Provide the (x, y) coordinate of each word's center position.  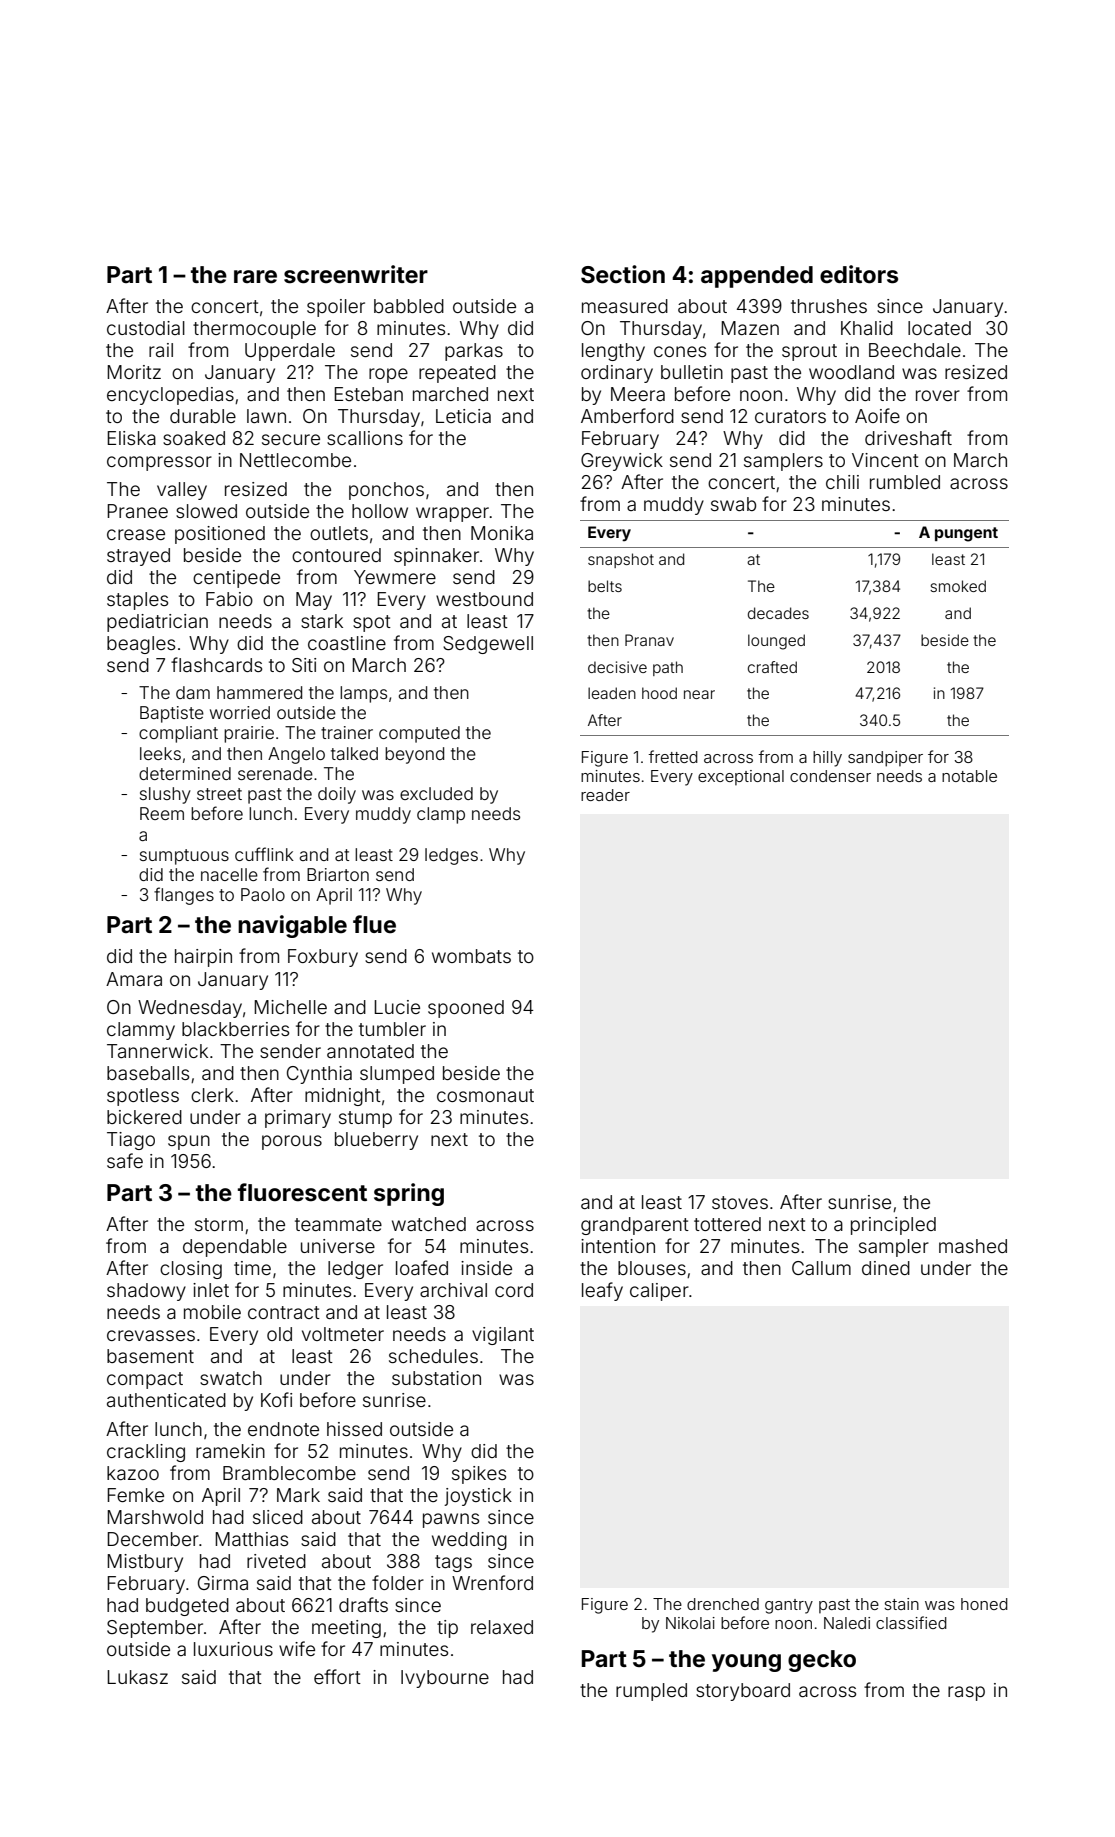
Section (623, 274)
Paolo (263, 894)
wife (297, 1648)
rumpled (651, 1692)
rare (255, 277)
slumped (397, 1075)
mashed (973, 1246)
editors (859, 274)
